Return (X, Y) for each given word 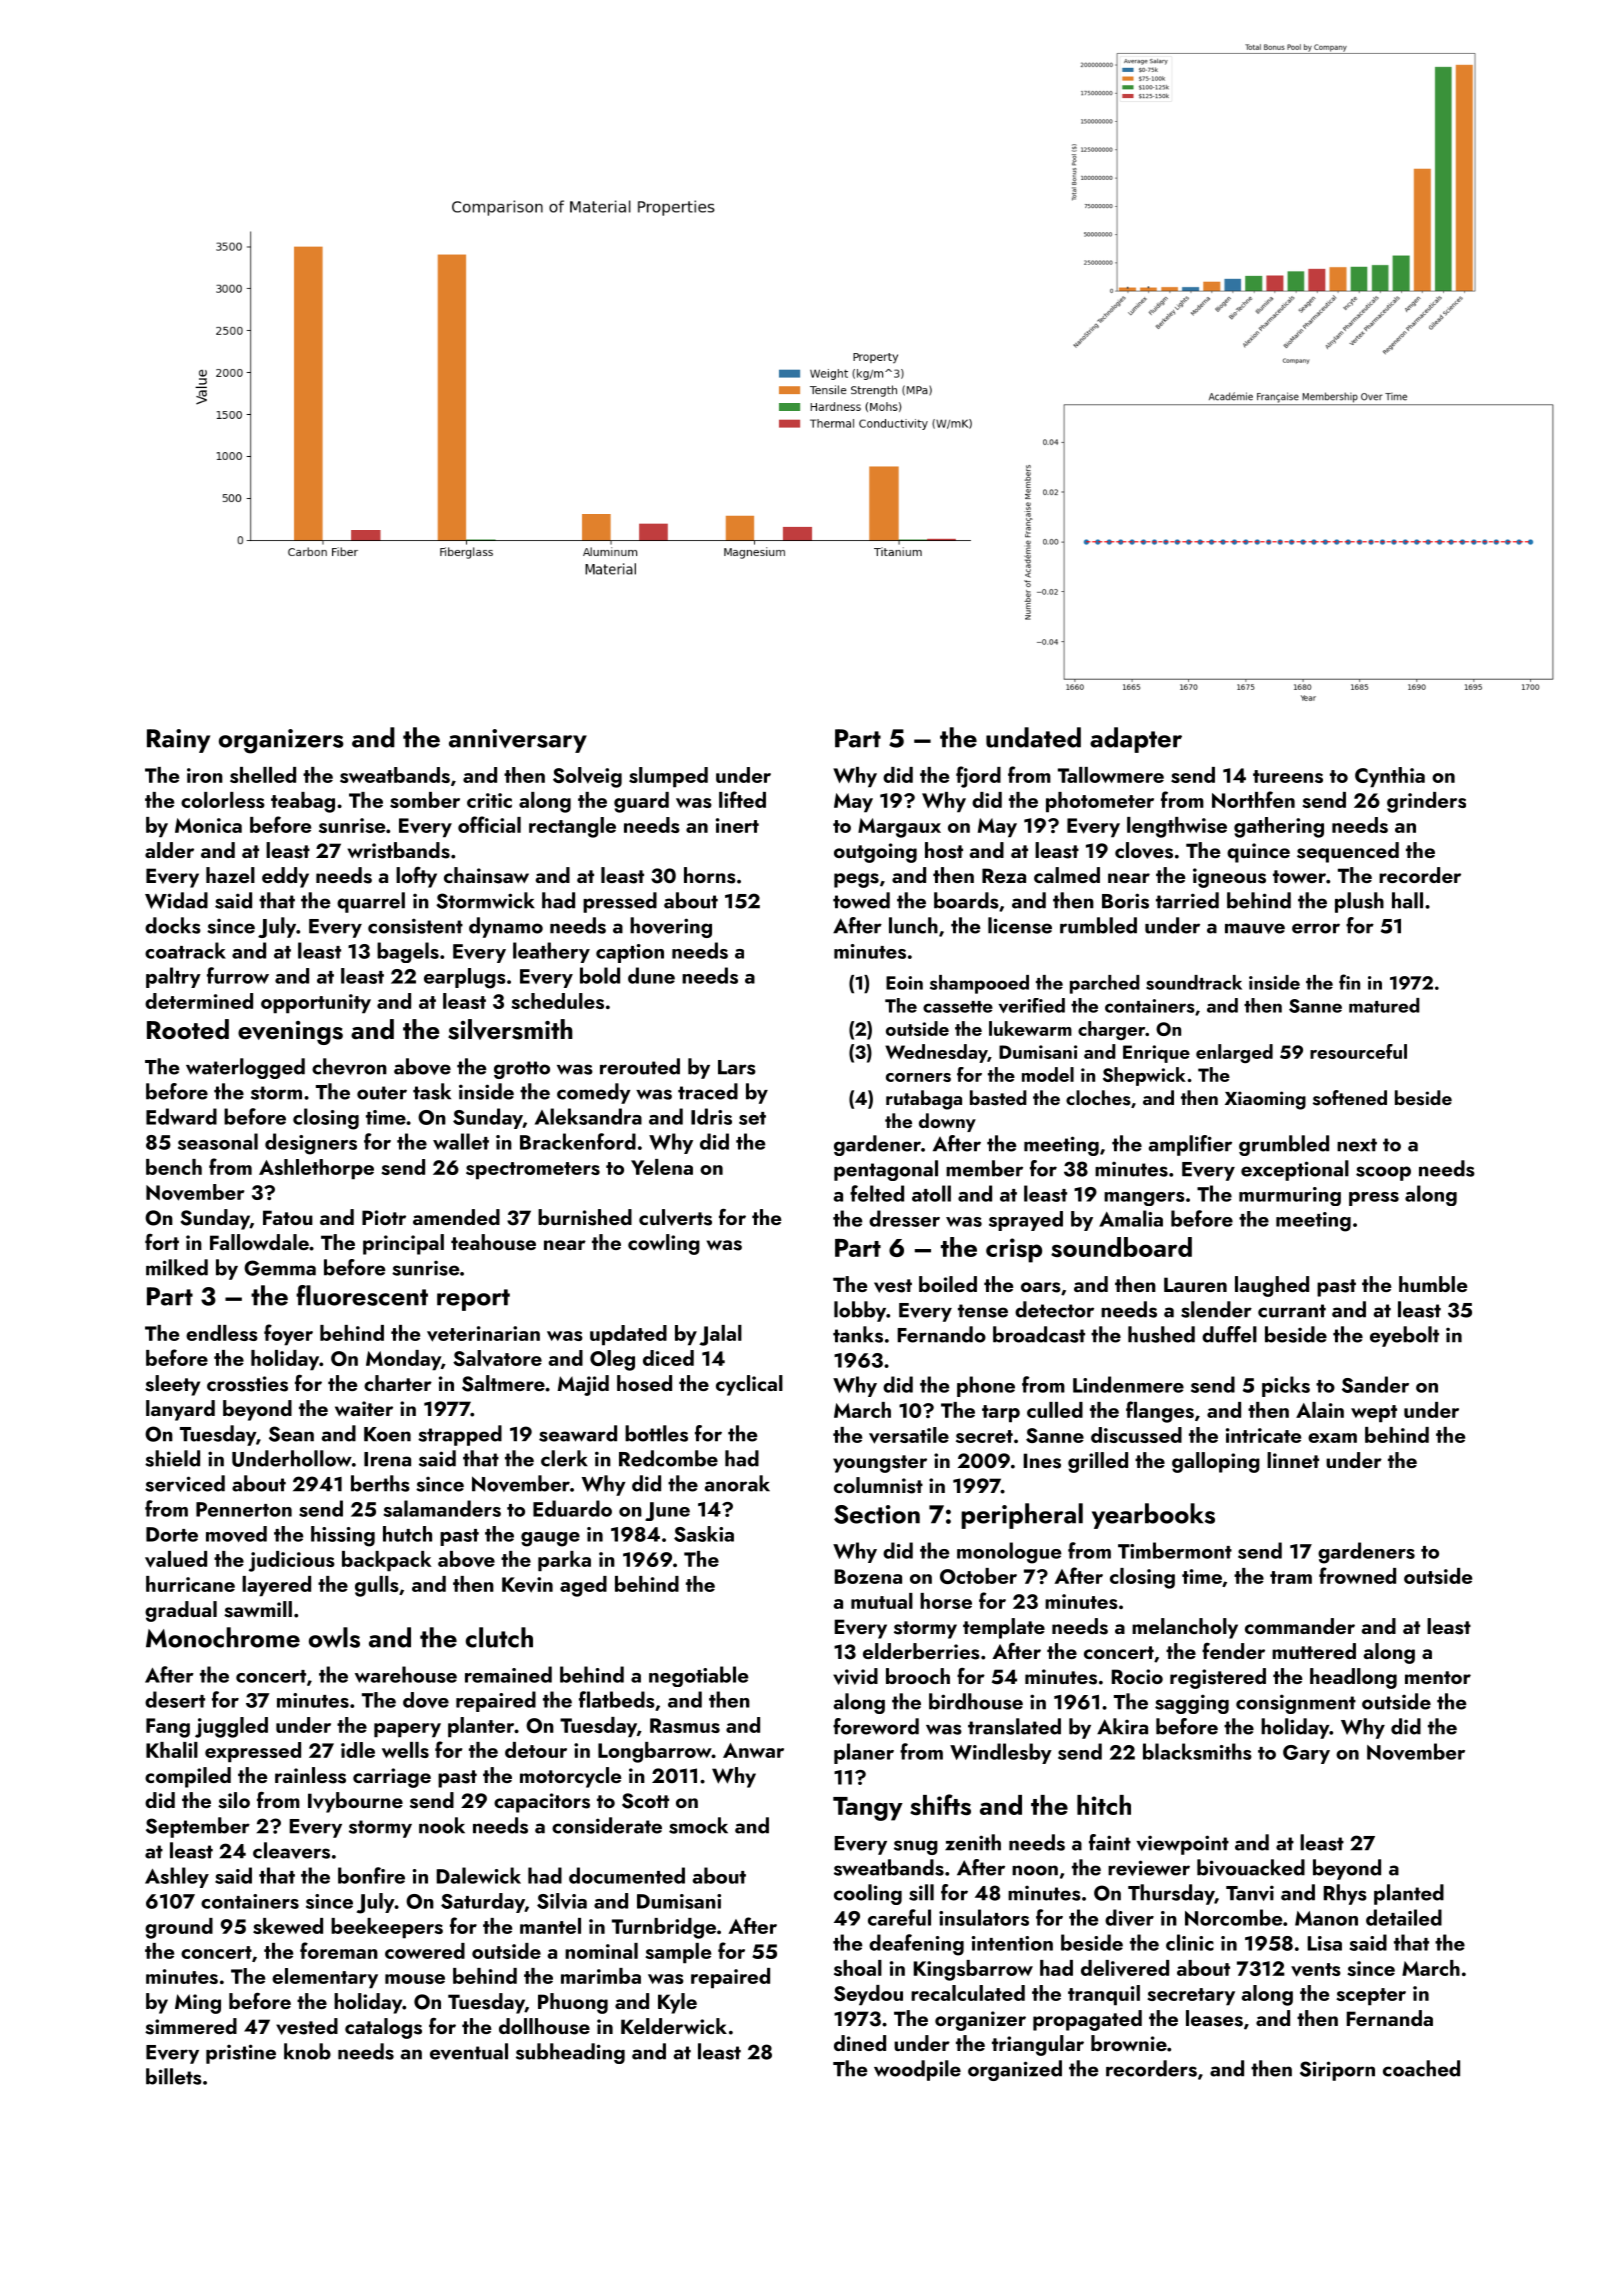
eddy (285, 877)
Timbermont (1175, 1550)
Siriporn (1337, 2071)
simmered (191, 2026)
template (1004, 1628)
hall (1407, 900)
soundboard (1121, 1247)
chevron (349, 1066)
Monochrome (223, 1637)
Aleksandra (588, 1116)
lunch (913, 925)
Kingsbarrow (973, 1970)
